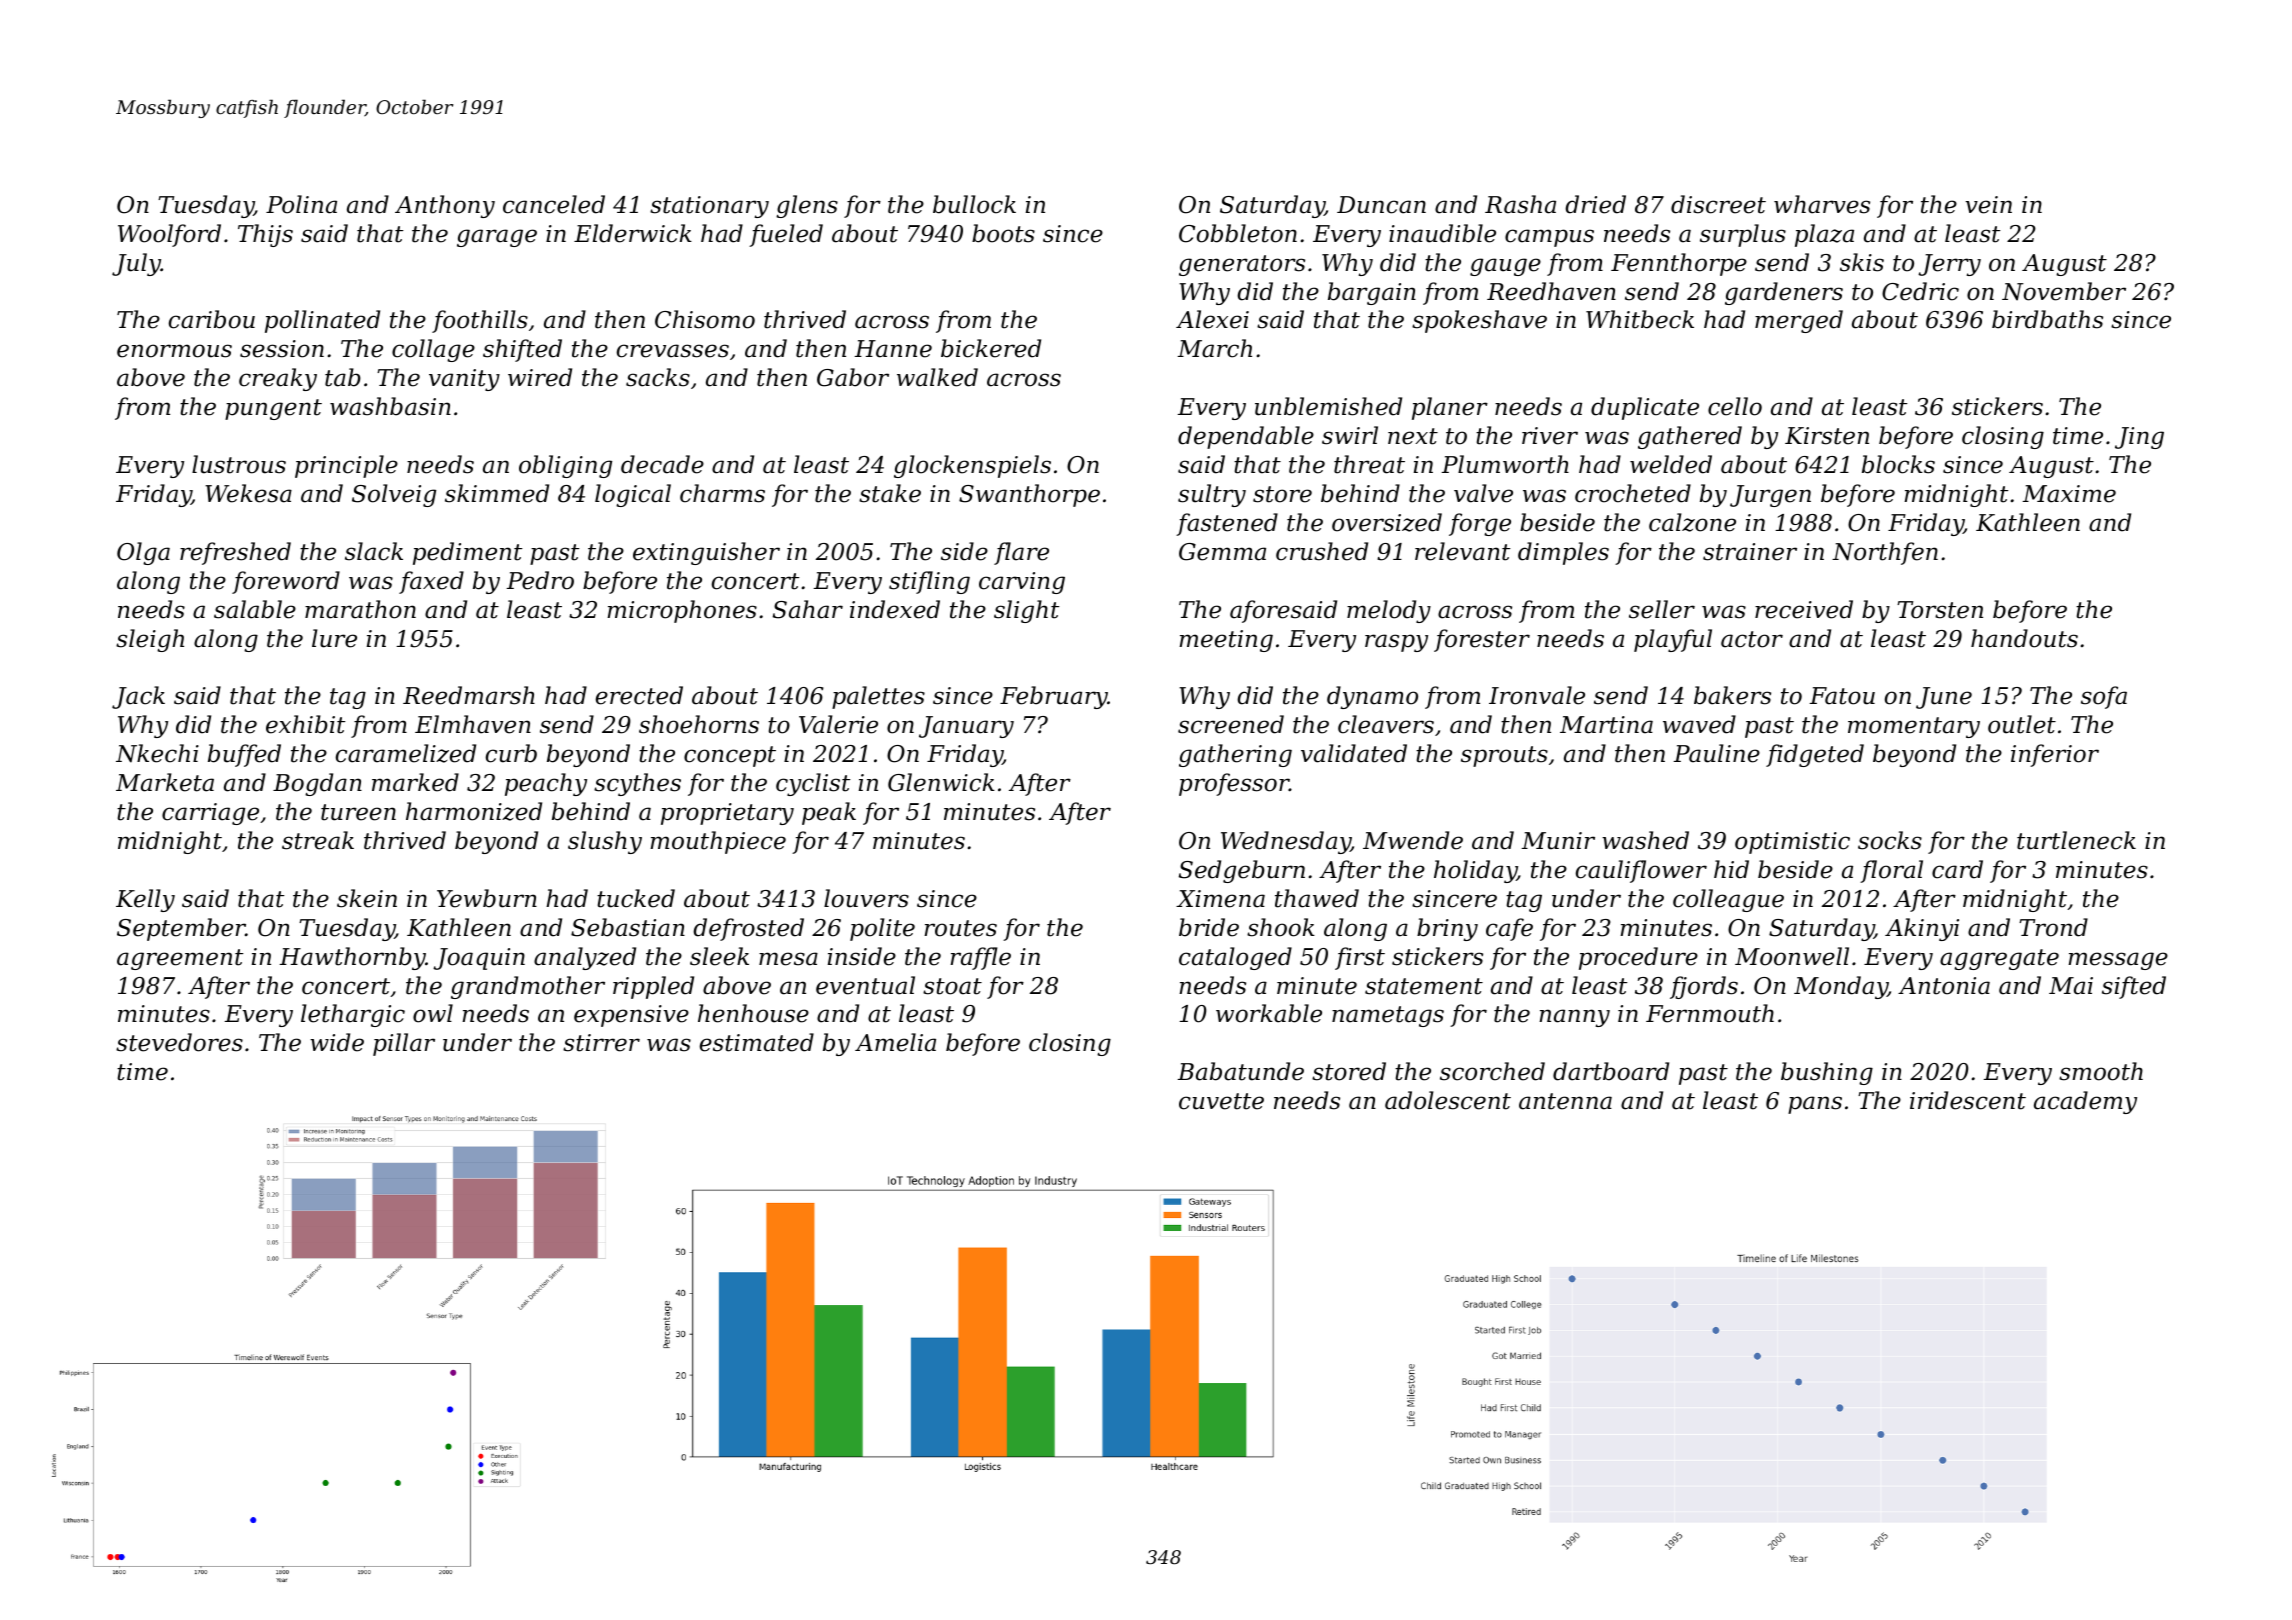 The width and height of the image is (2292, 1620). I want to click on cuvette, so click(1221, 1101).
